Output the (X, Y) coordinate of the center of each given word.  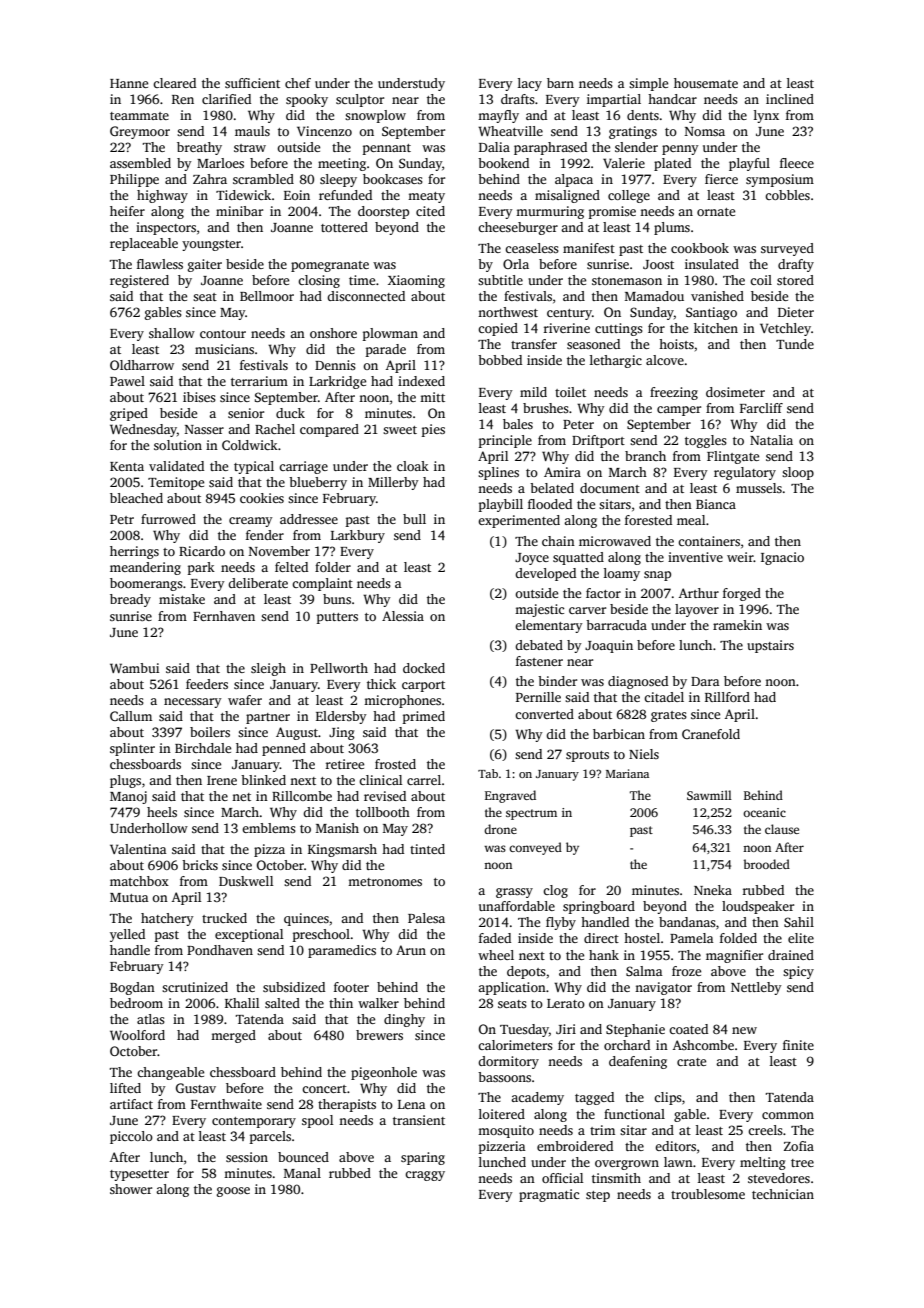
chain (558, 541)
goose (233, 1192)
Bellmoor (267, 296)
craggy (425, 1176)
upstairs (770, 646)
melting (763, 1163)
